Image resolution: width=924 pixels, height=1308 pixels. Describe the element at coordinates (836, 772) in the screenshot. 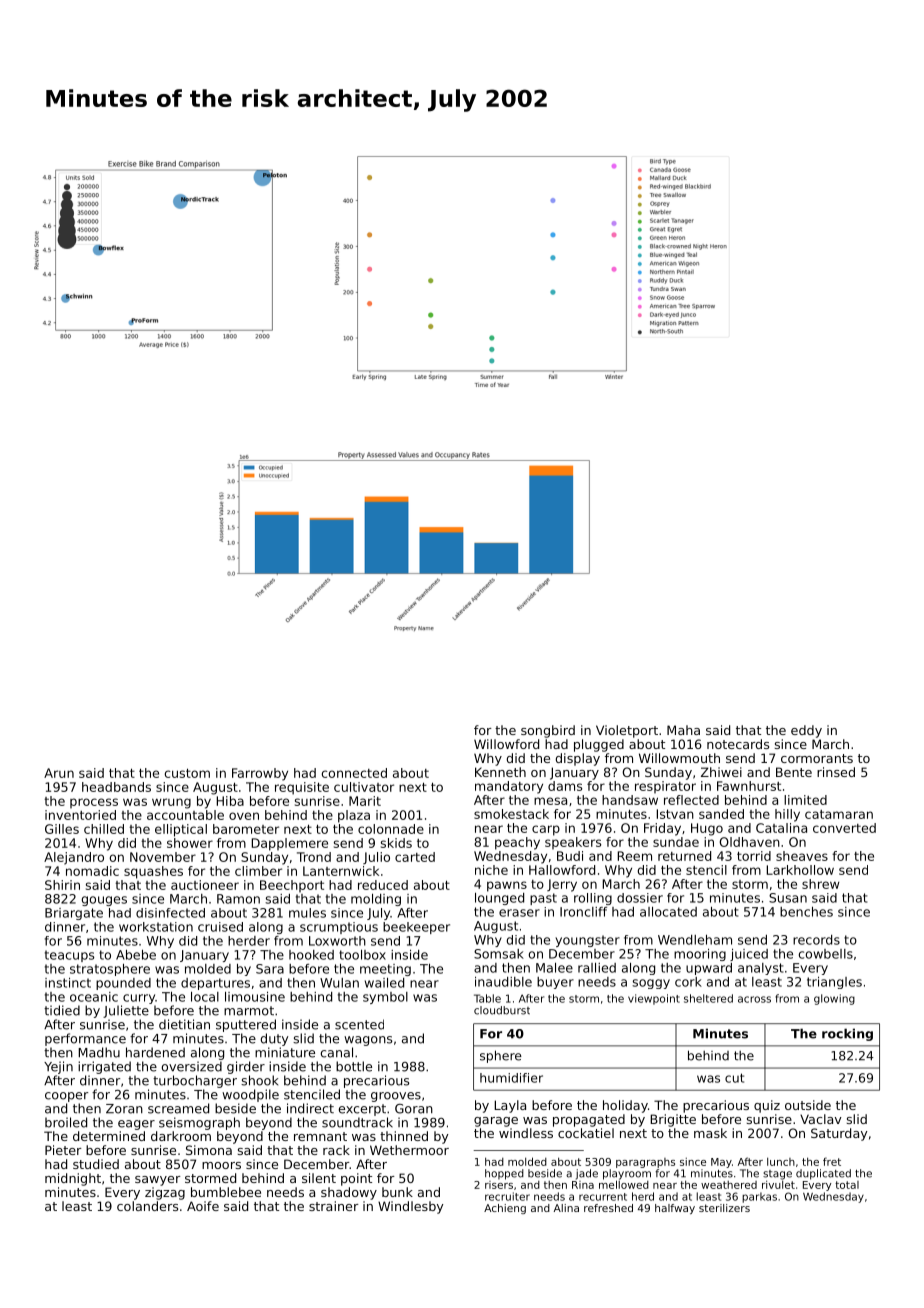

I see `rinsed` at that location.
